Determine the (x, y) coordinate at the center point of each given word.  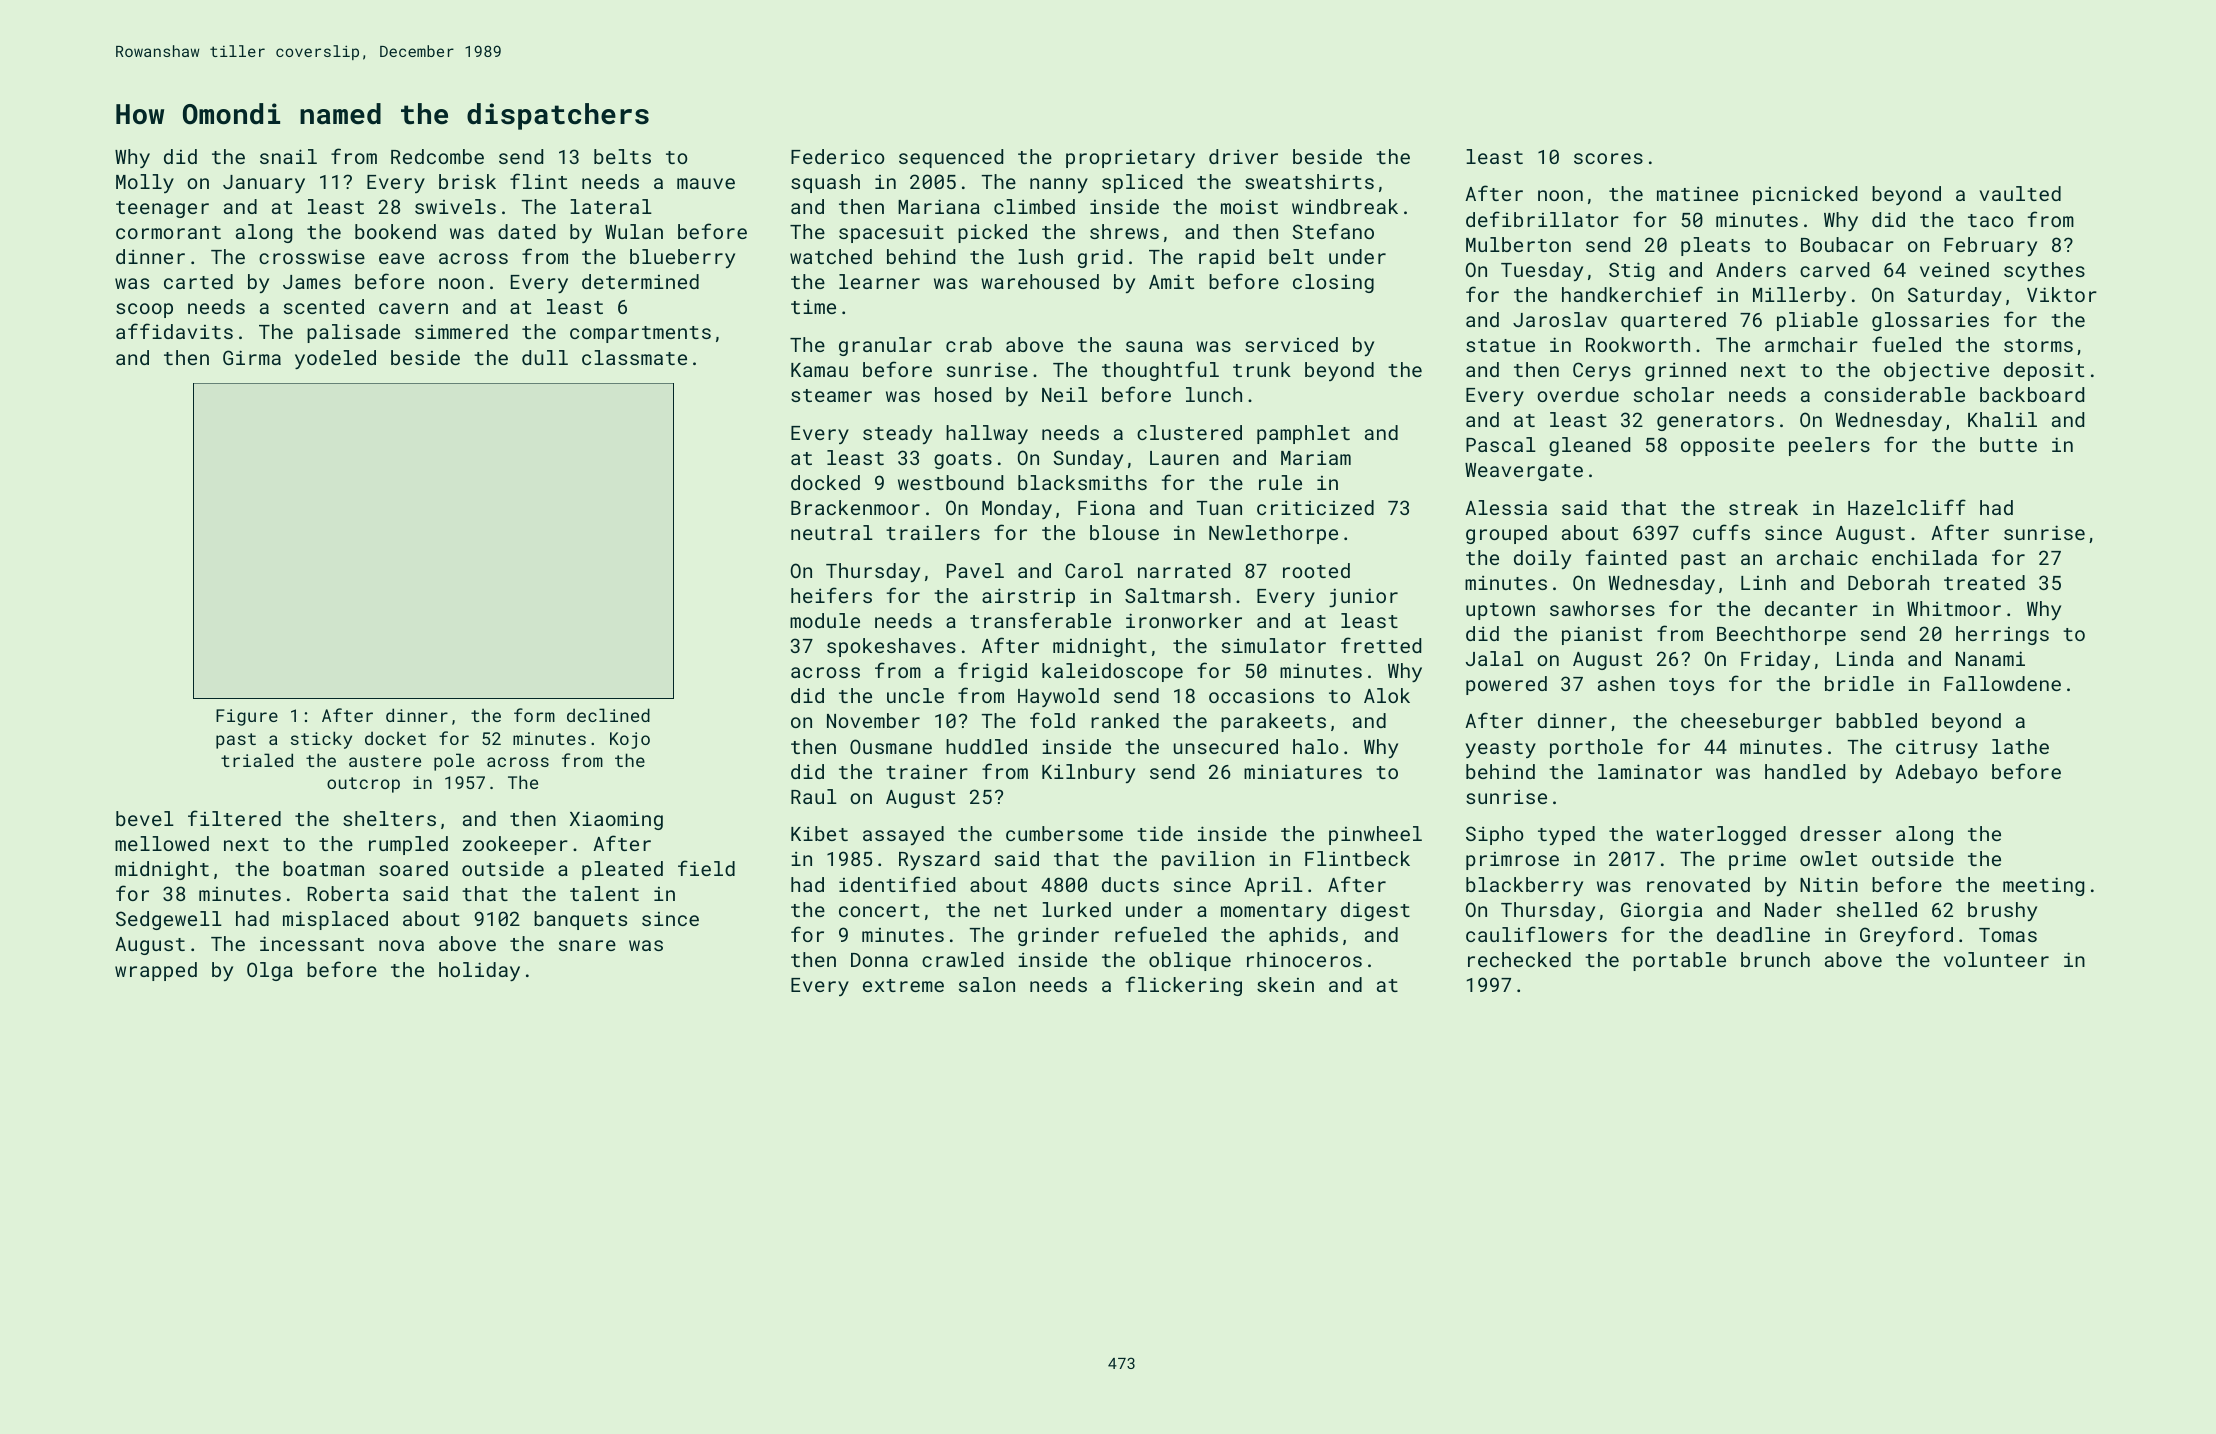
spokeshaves (891, 647)
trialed (257, 760)
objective (1936, 372)
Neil (1065, 394)
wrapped (156, 971)
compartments (640, 334)
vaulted (2020, 193)
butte (2008, 444)
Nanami (1990, 658)
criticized (1315, 507)
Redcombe (437, 156)
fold (1052, 720)
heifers (831, 595)
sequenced (951, 158)
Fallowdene (2002, 683)
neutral (832, 532)
